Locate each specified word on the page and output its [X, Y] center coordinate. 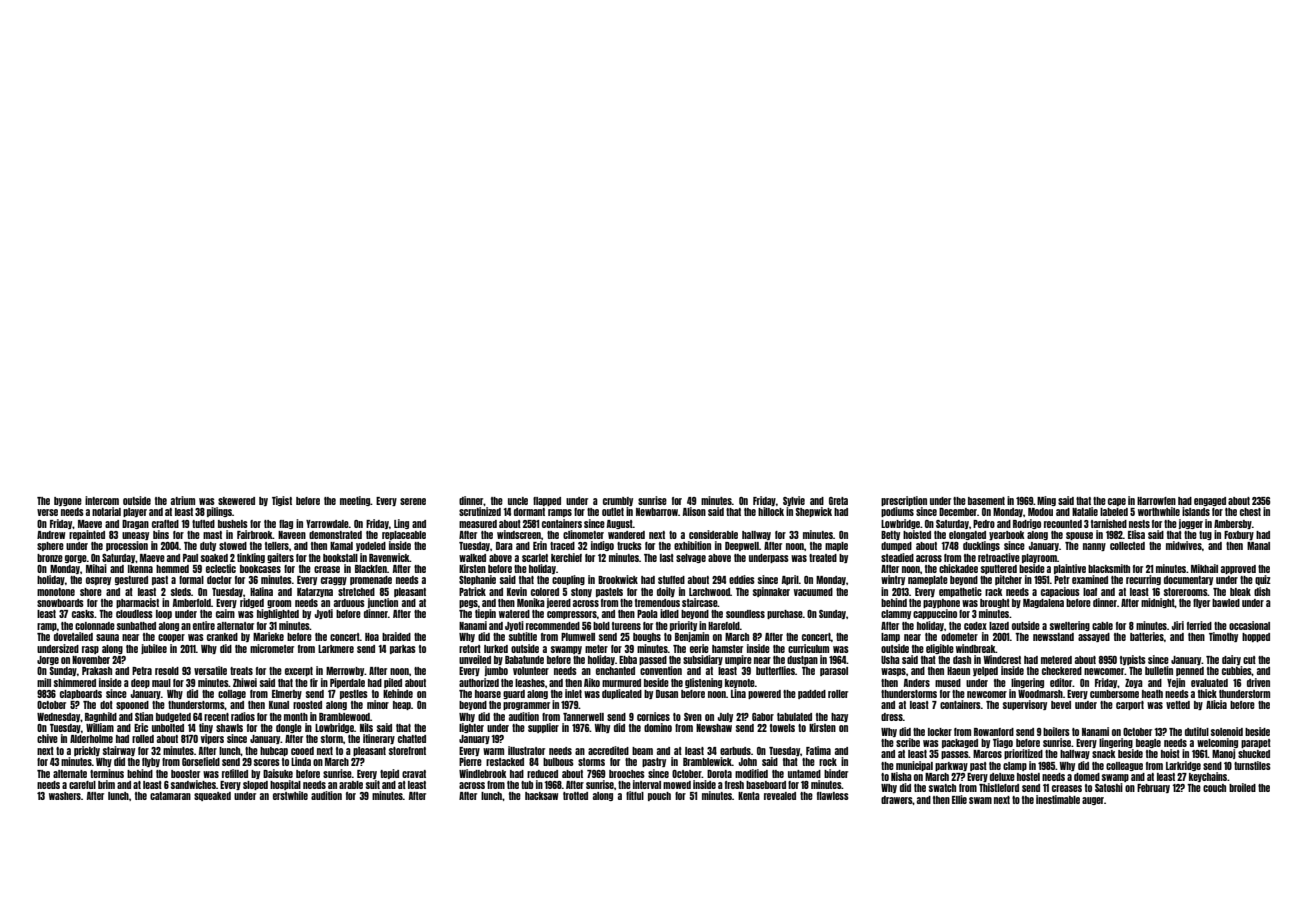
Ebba [628, 660]
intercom [102, 500]
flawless [833, 796]
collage [232, 694]
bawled [1226, 603]
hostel [1028, 777]
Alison [694, 511]
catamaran [170, 796]
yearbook [1007, 535]
